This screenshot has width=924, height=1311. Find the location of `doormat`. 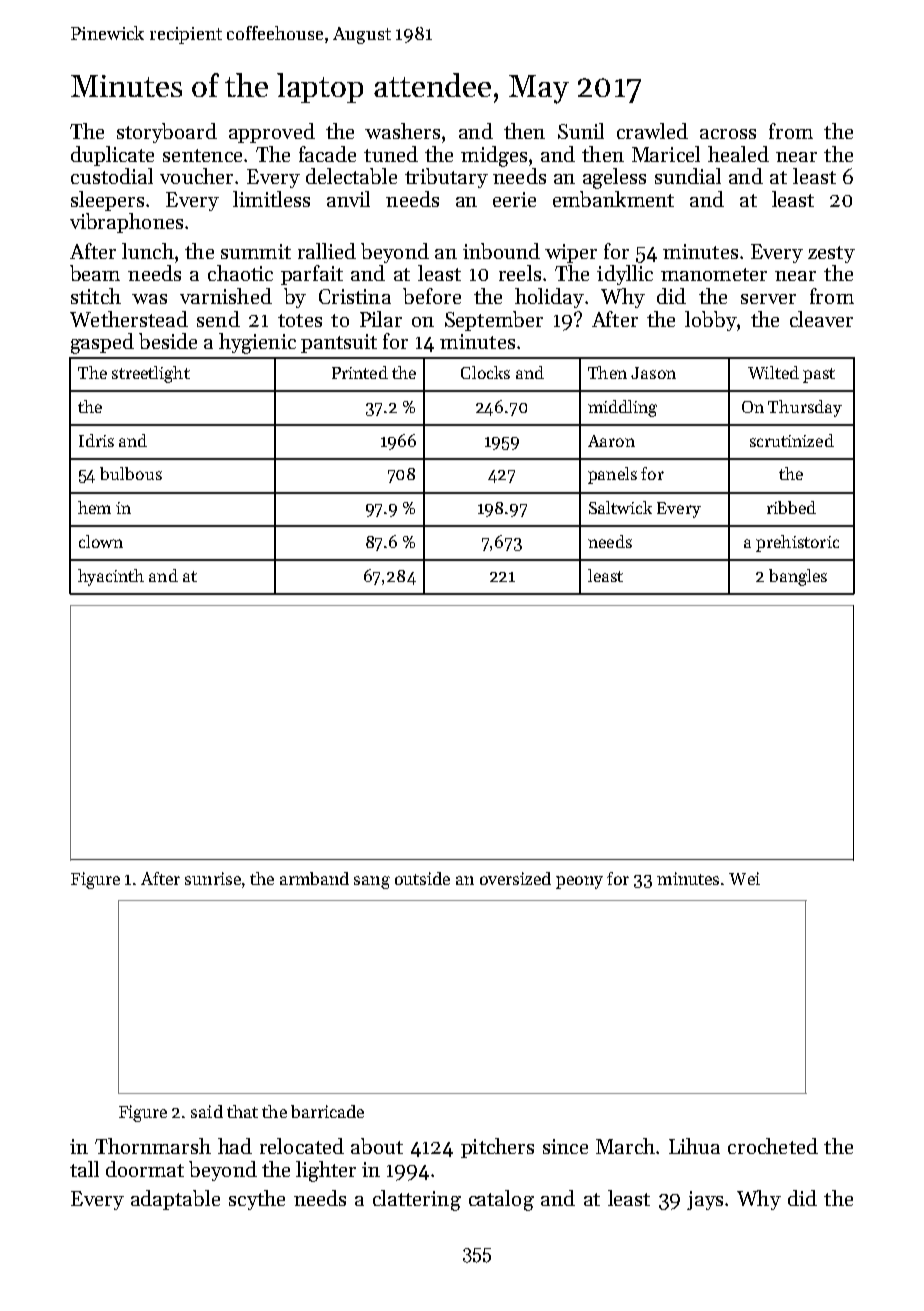

doormat is located at coordinates (145, 1169).
